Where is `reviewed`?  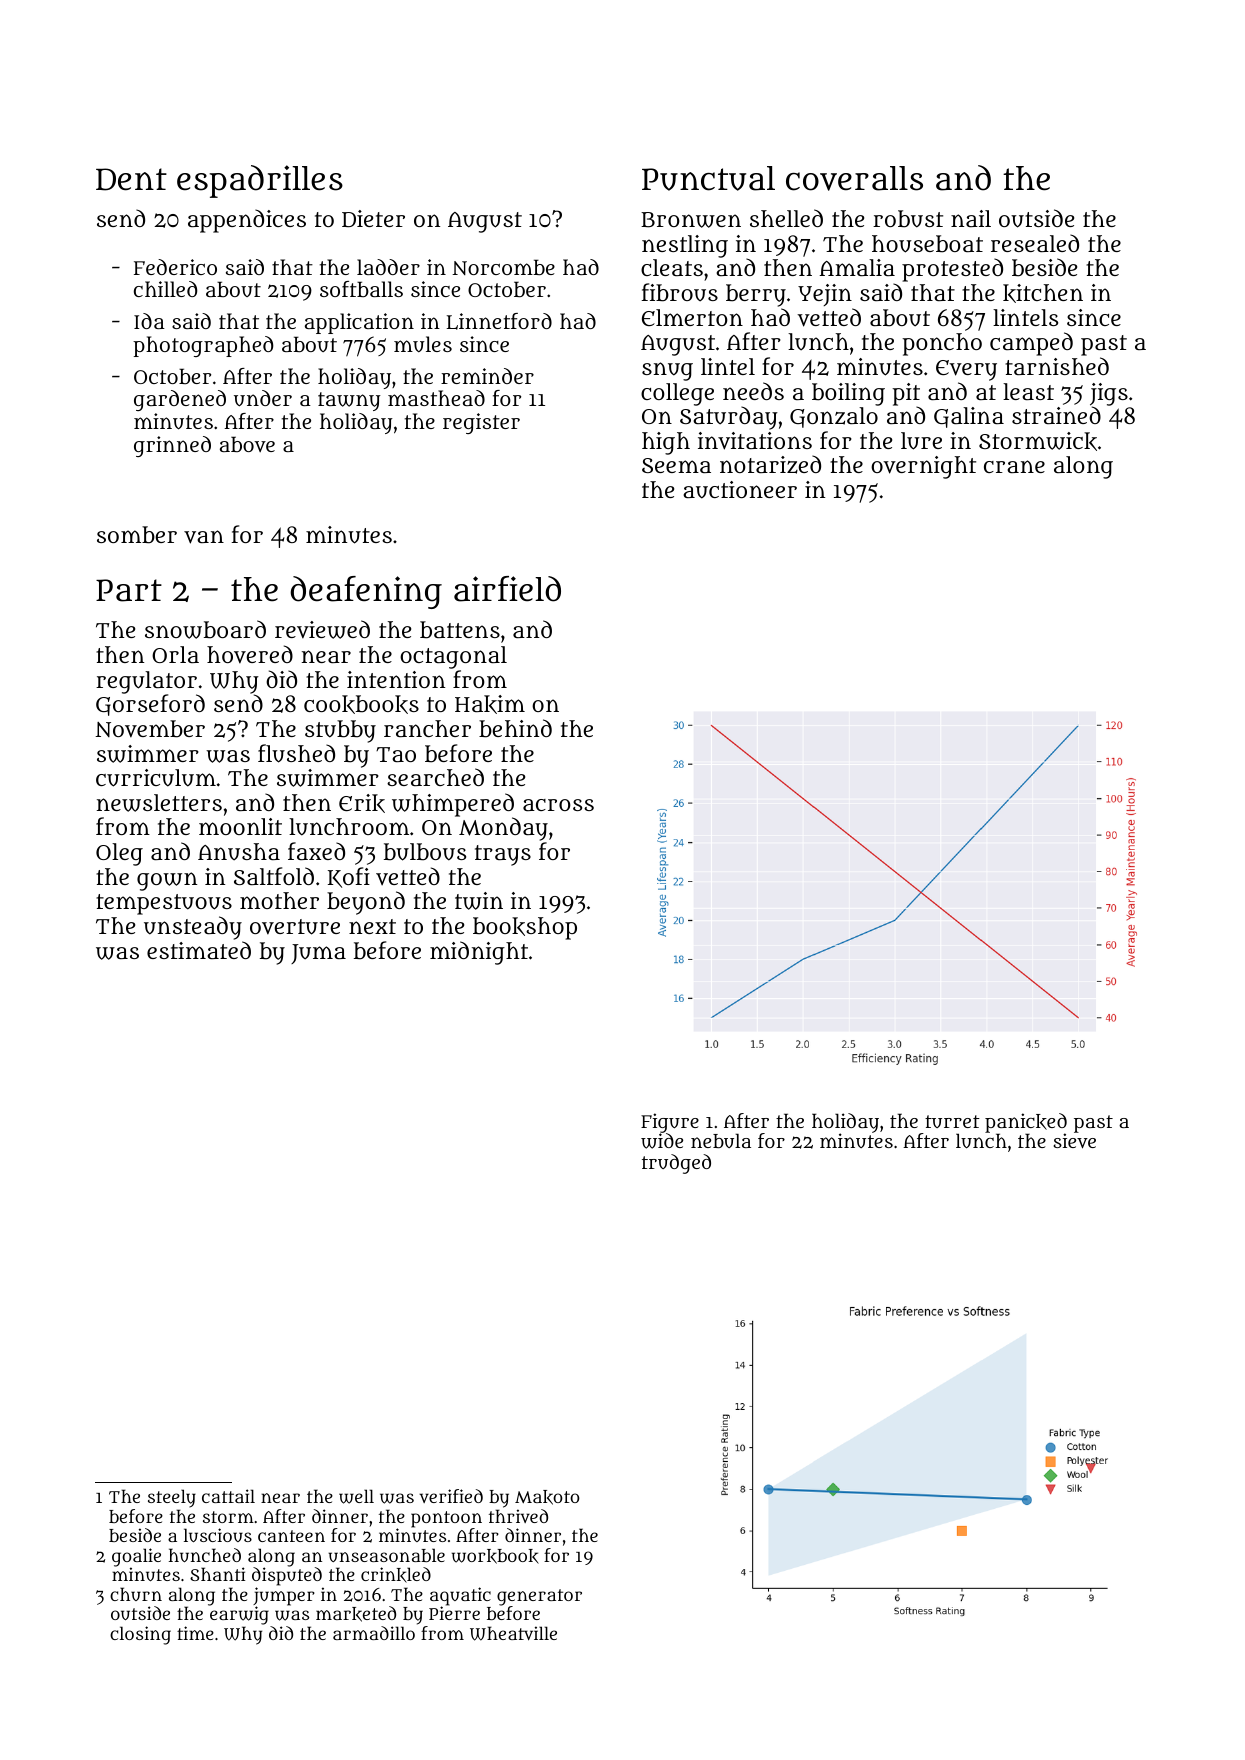
reviewed is located at coordinates (322, 629).
